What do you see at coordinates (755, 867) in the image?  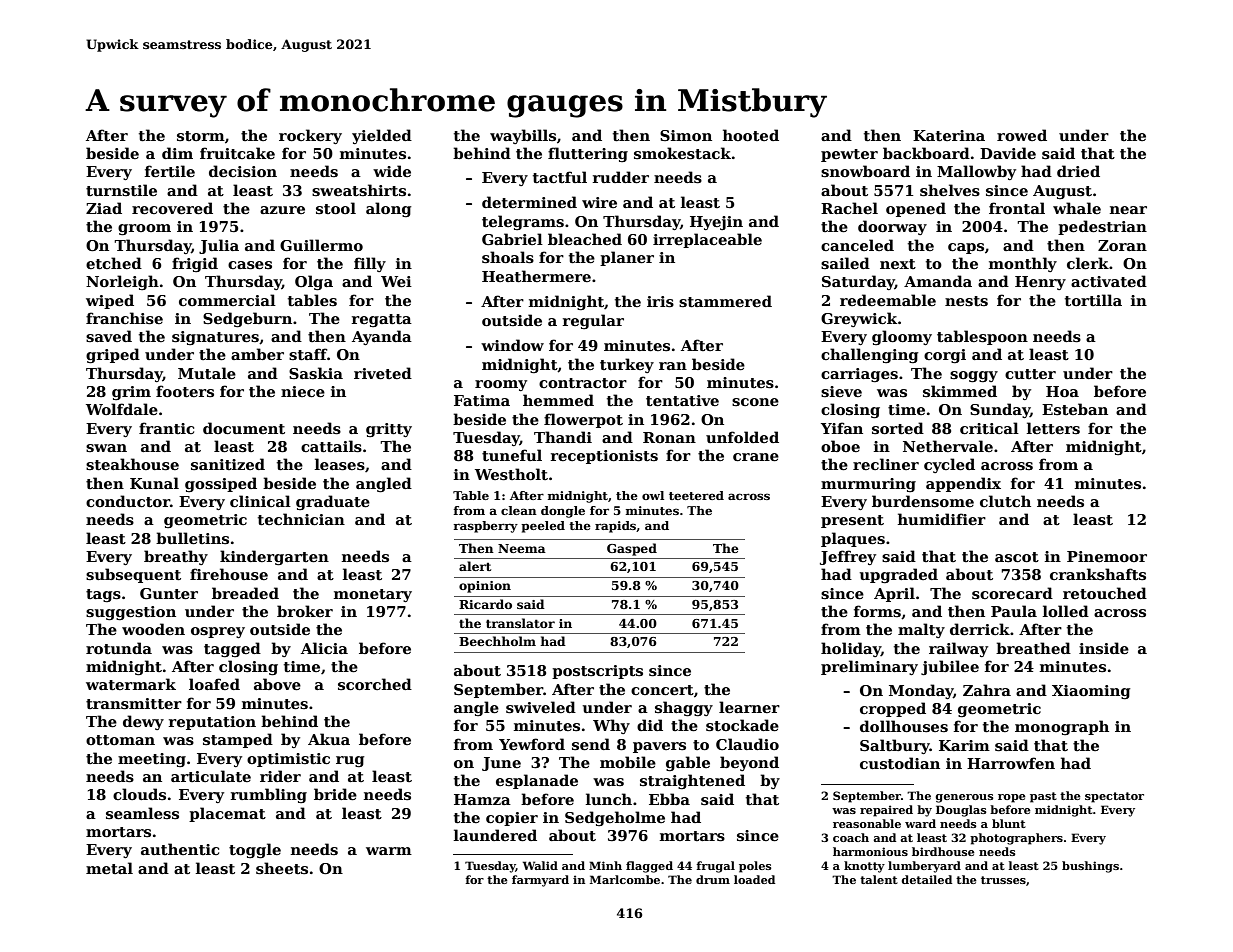 I see `poles` at bounding box center [755, 867].
